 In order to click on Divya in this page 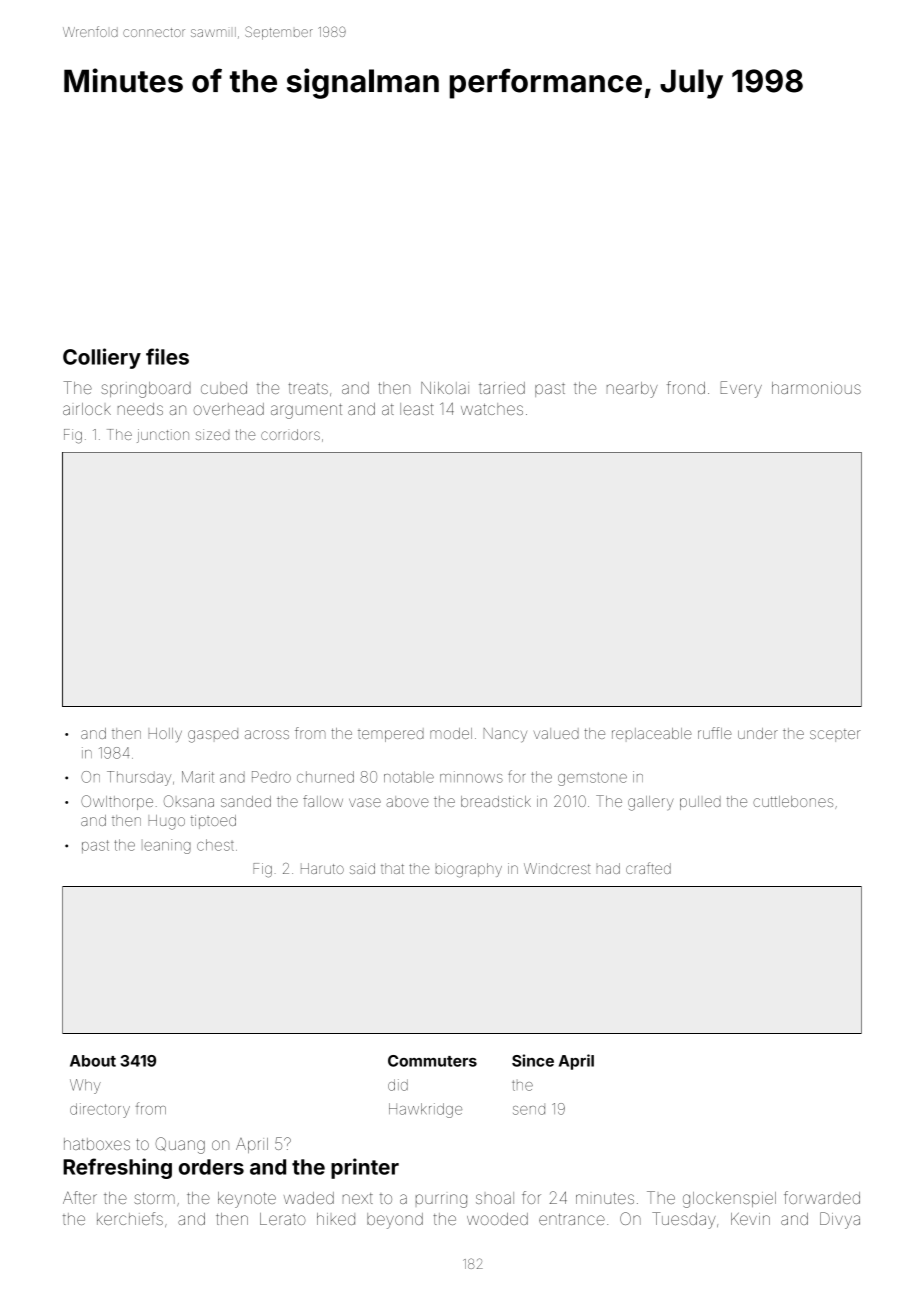, I will do `click(840, 1220)`.
